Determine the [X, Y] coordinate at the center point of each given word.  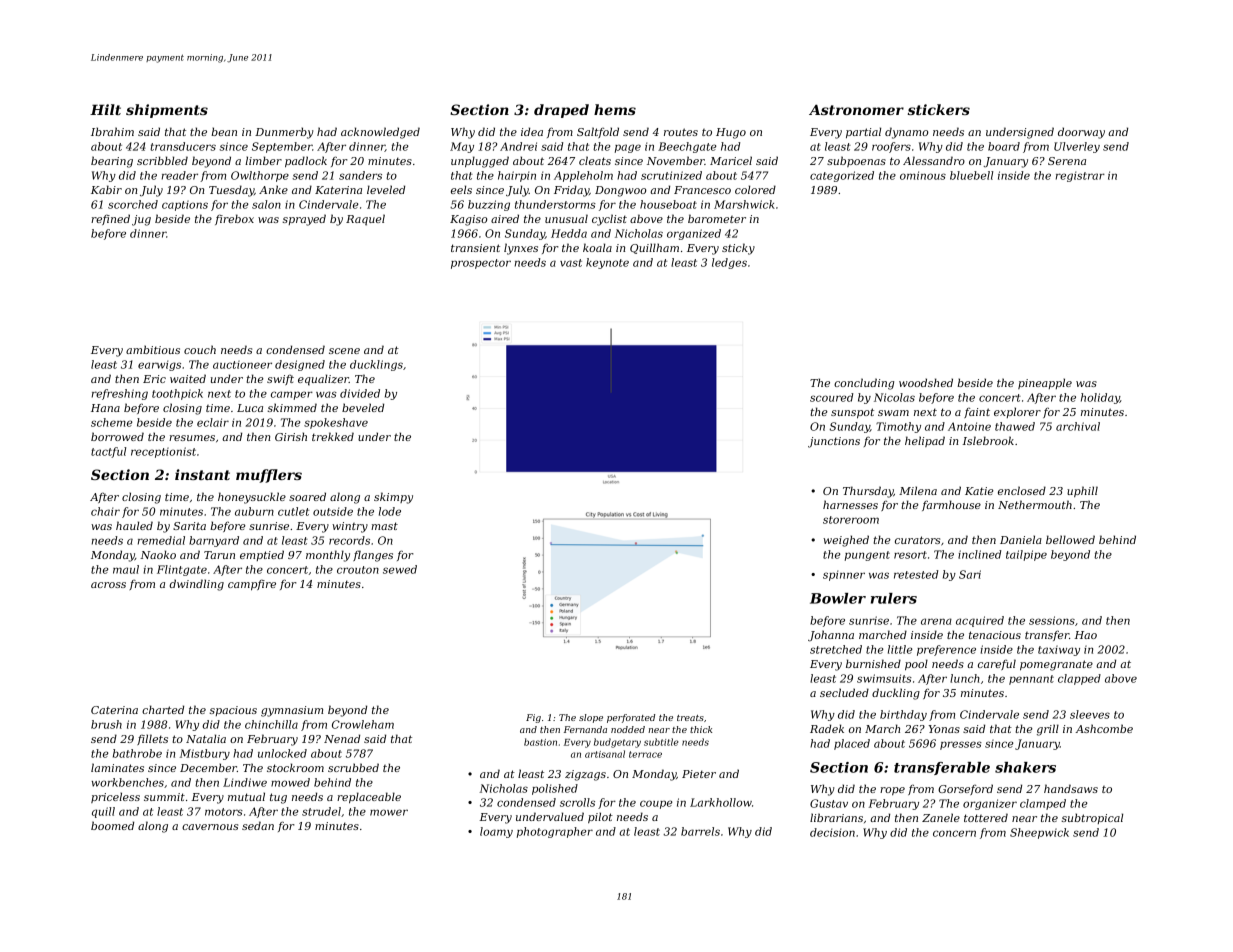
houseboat [668, 204]
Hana [105, 408]
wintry [350, 527]
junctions [834, 442]
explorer [1017, 412]
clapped [1079, 679]
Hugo [731, 133]
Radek [827, 728]
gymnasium [292, 711]
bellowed [1070, 539]
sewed [400, 569]
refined [110, 219]
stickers [939, 109]
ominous [923, 175]
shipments [167, 111]
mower [389, 812]
